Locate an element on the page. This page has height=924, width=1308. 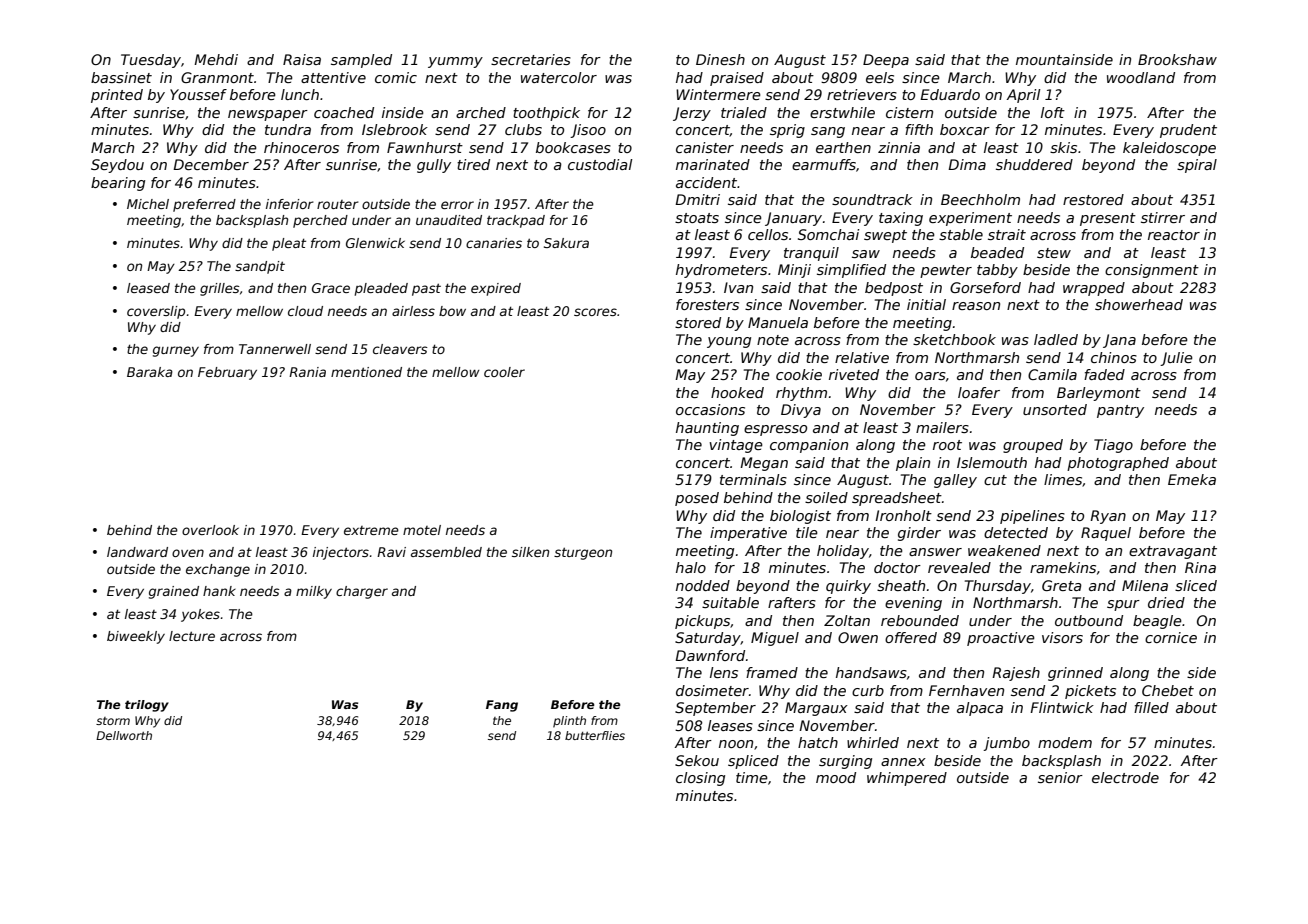
whimpered is located at coordinates (907, 779).
